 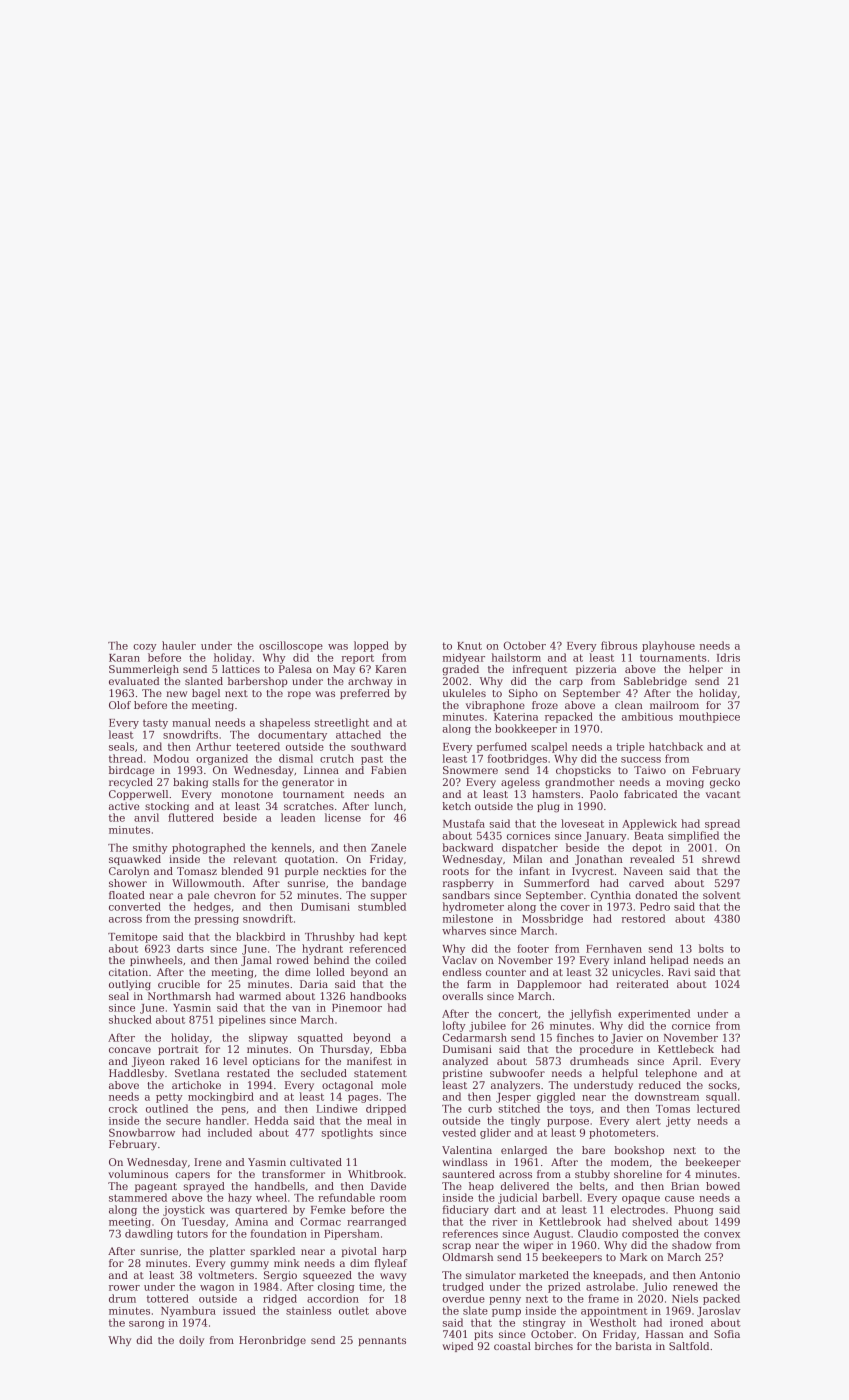 What do you see at coordinates (469, 646) in the image?
I see `Knut` at bounding box center [469, 646].
